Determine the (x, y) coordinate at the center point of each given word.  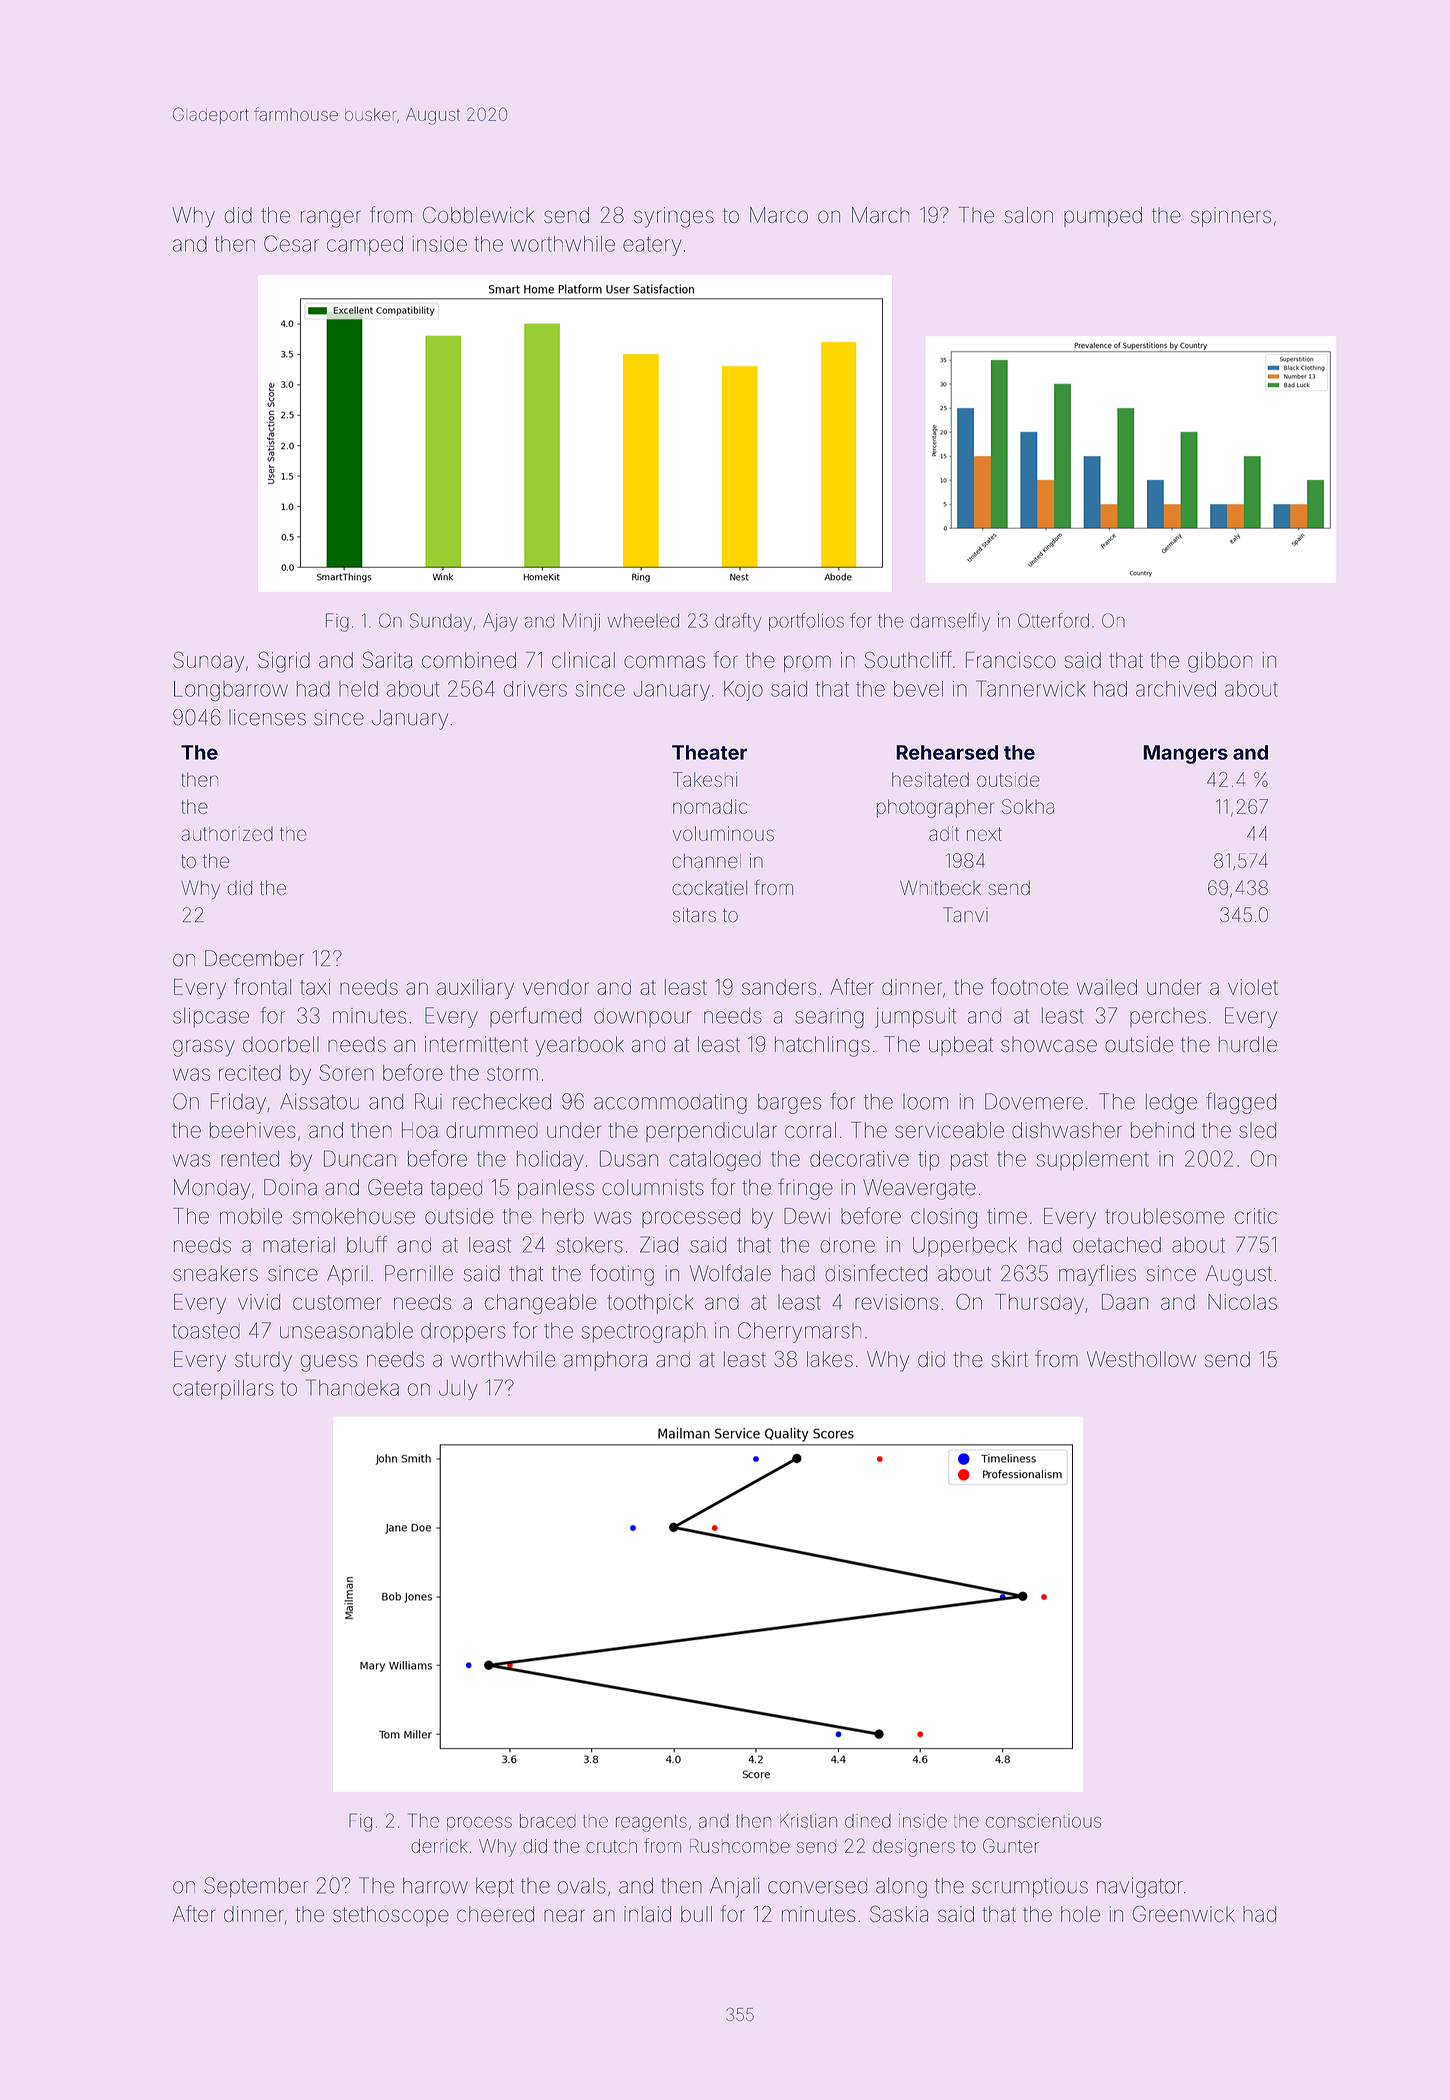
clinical (583, 660)
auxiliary (475, 989)
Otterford (1053, 620)
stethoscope (391, 1916)
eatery (652, 246)
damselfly (950, 622)
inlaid (647, 1914)
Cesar (291, 243)
